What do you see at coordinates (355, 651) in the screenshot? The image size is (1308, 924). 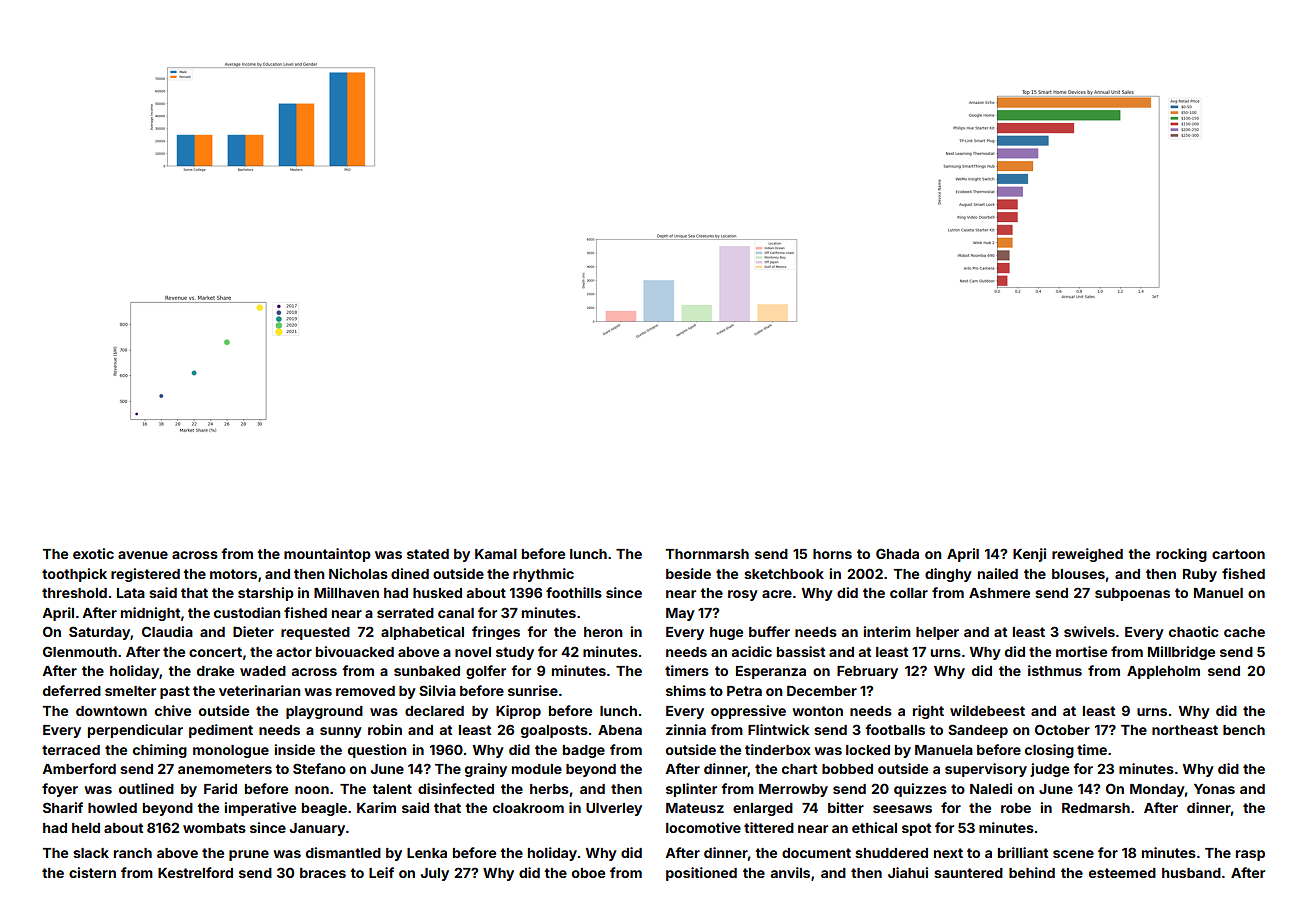 I see `bivouacked` at bounding box center [355, 651].
